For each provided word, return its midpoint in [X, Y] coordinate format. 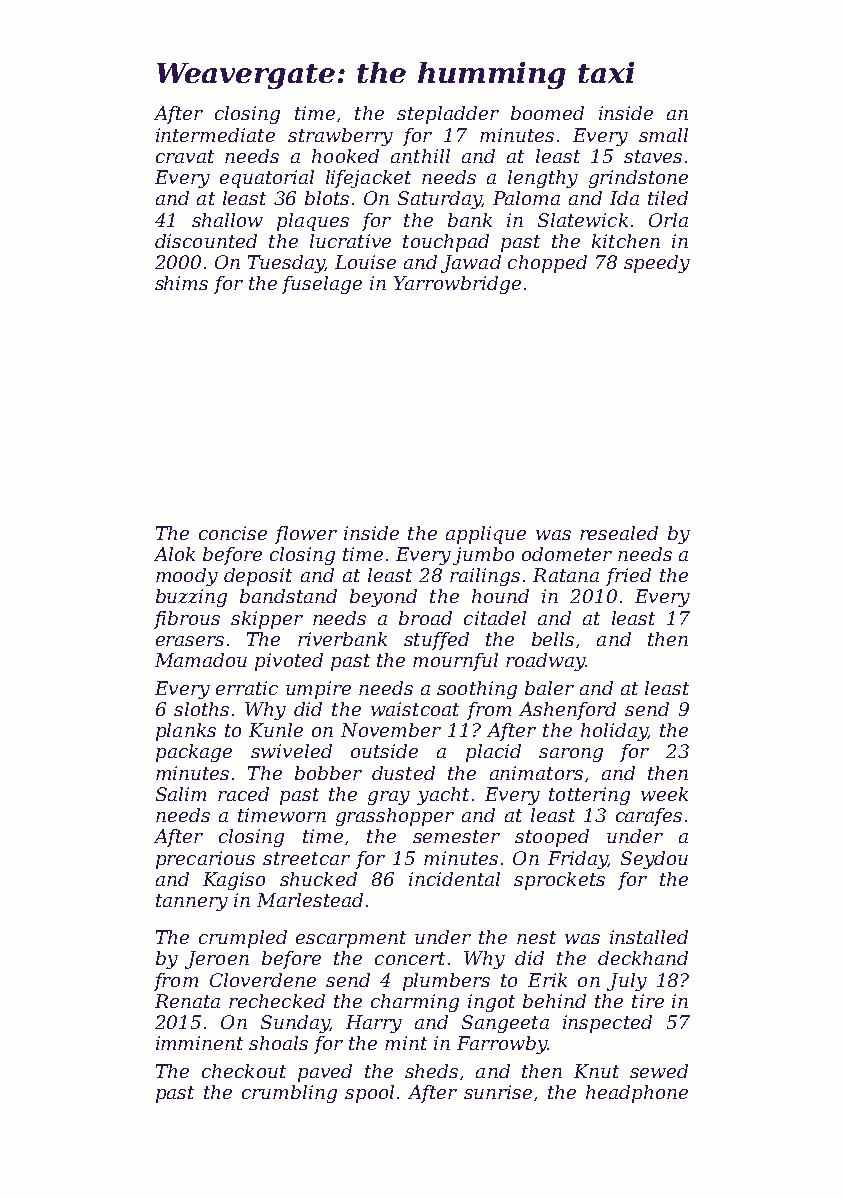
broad [425, 618]
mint [406, 1043]
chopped [547, 264]
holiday [614, 732]
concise [233, 533]
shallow [227, 220]
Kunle [276, 730]
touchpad [446, 243]
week [664, 794]
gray [389, 798]
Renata [187, 1001]
